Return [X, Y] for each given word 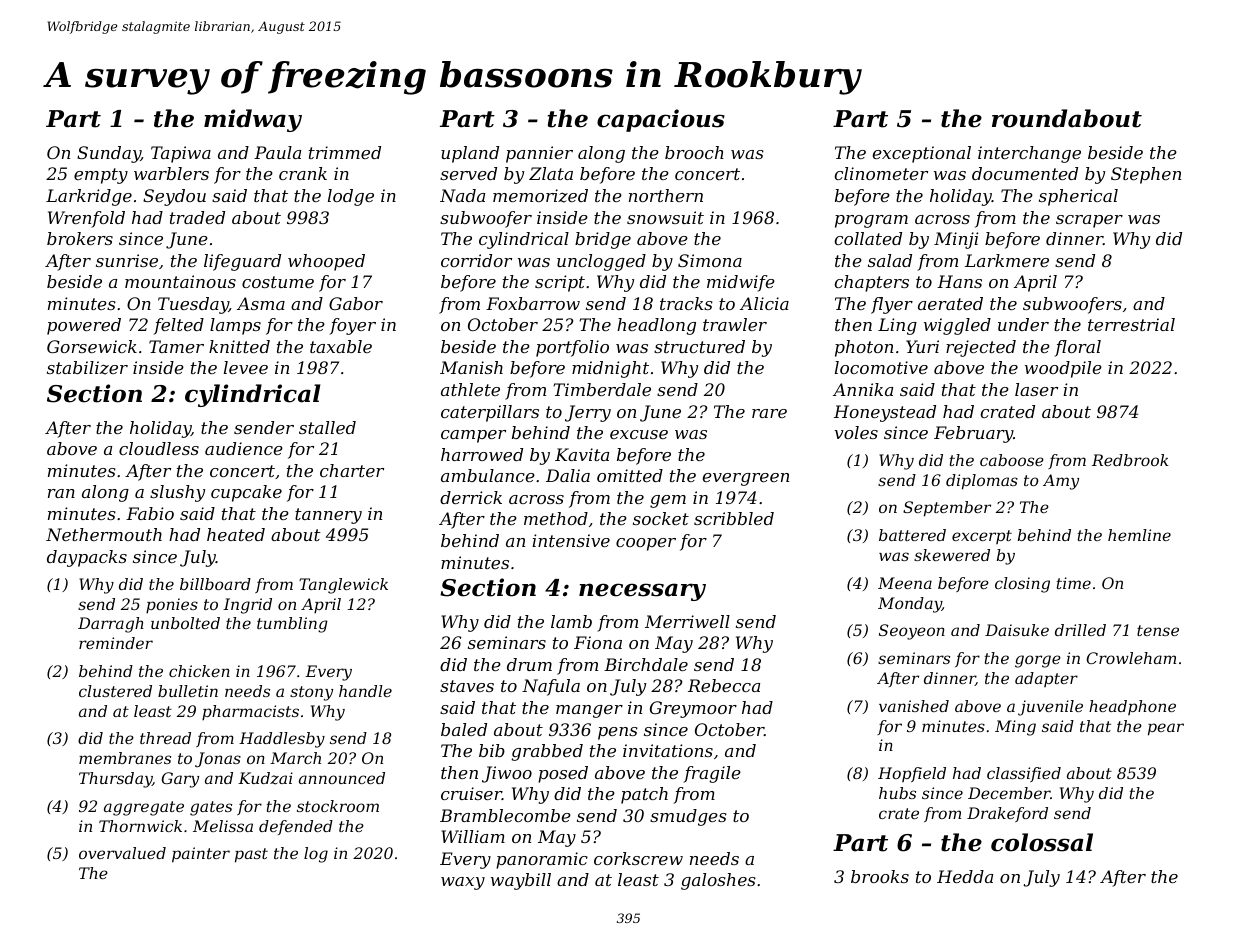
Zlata [551, 173]
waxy [463, 883]
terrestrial [1131, 324]
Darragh [111, 625]
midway [253, 120]
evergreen [746, 479]
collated [868, 238]
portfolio [572, 348]
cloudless [159, 448]
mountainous [180, 281]
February [973, 434]
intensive [571, 540]
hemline [1139, 535]
